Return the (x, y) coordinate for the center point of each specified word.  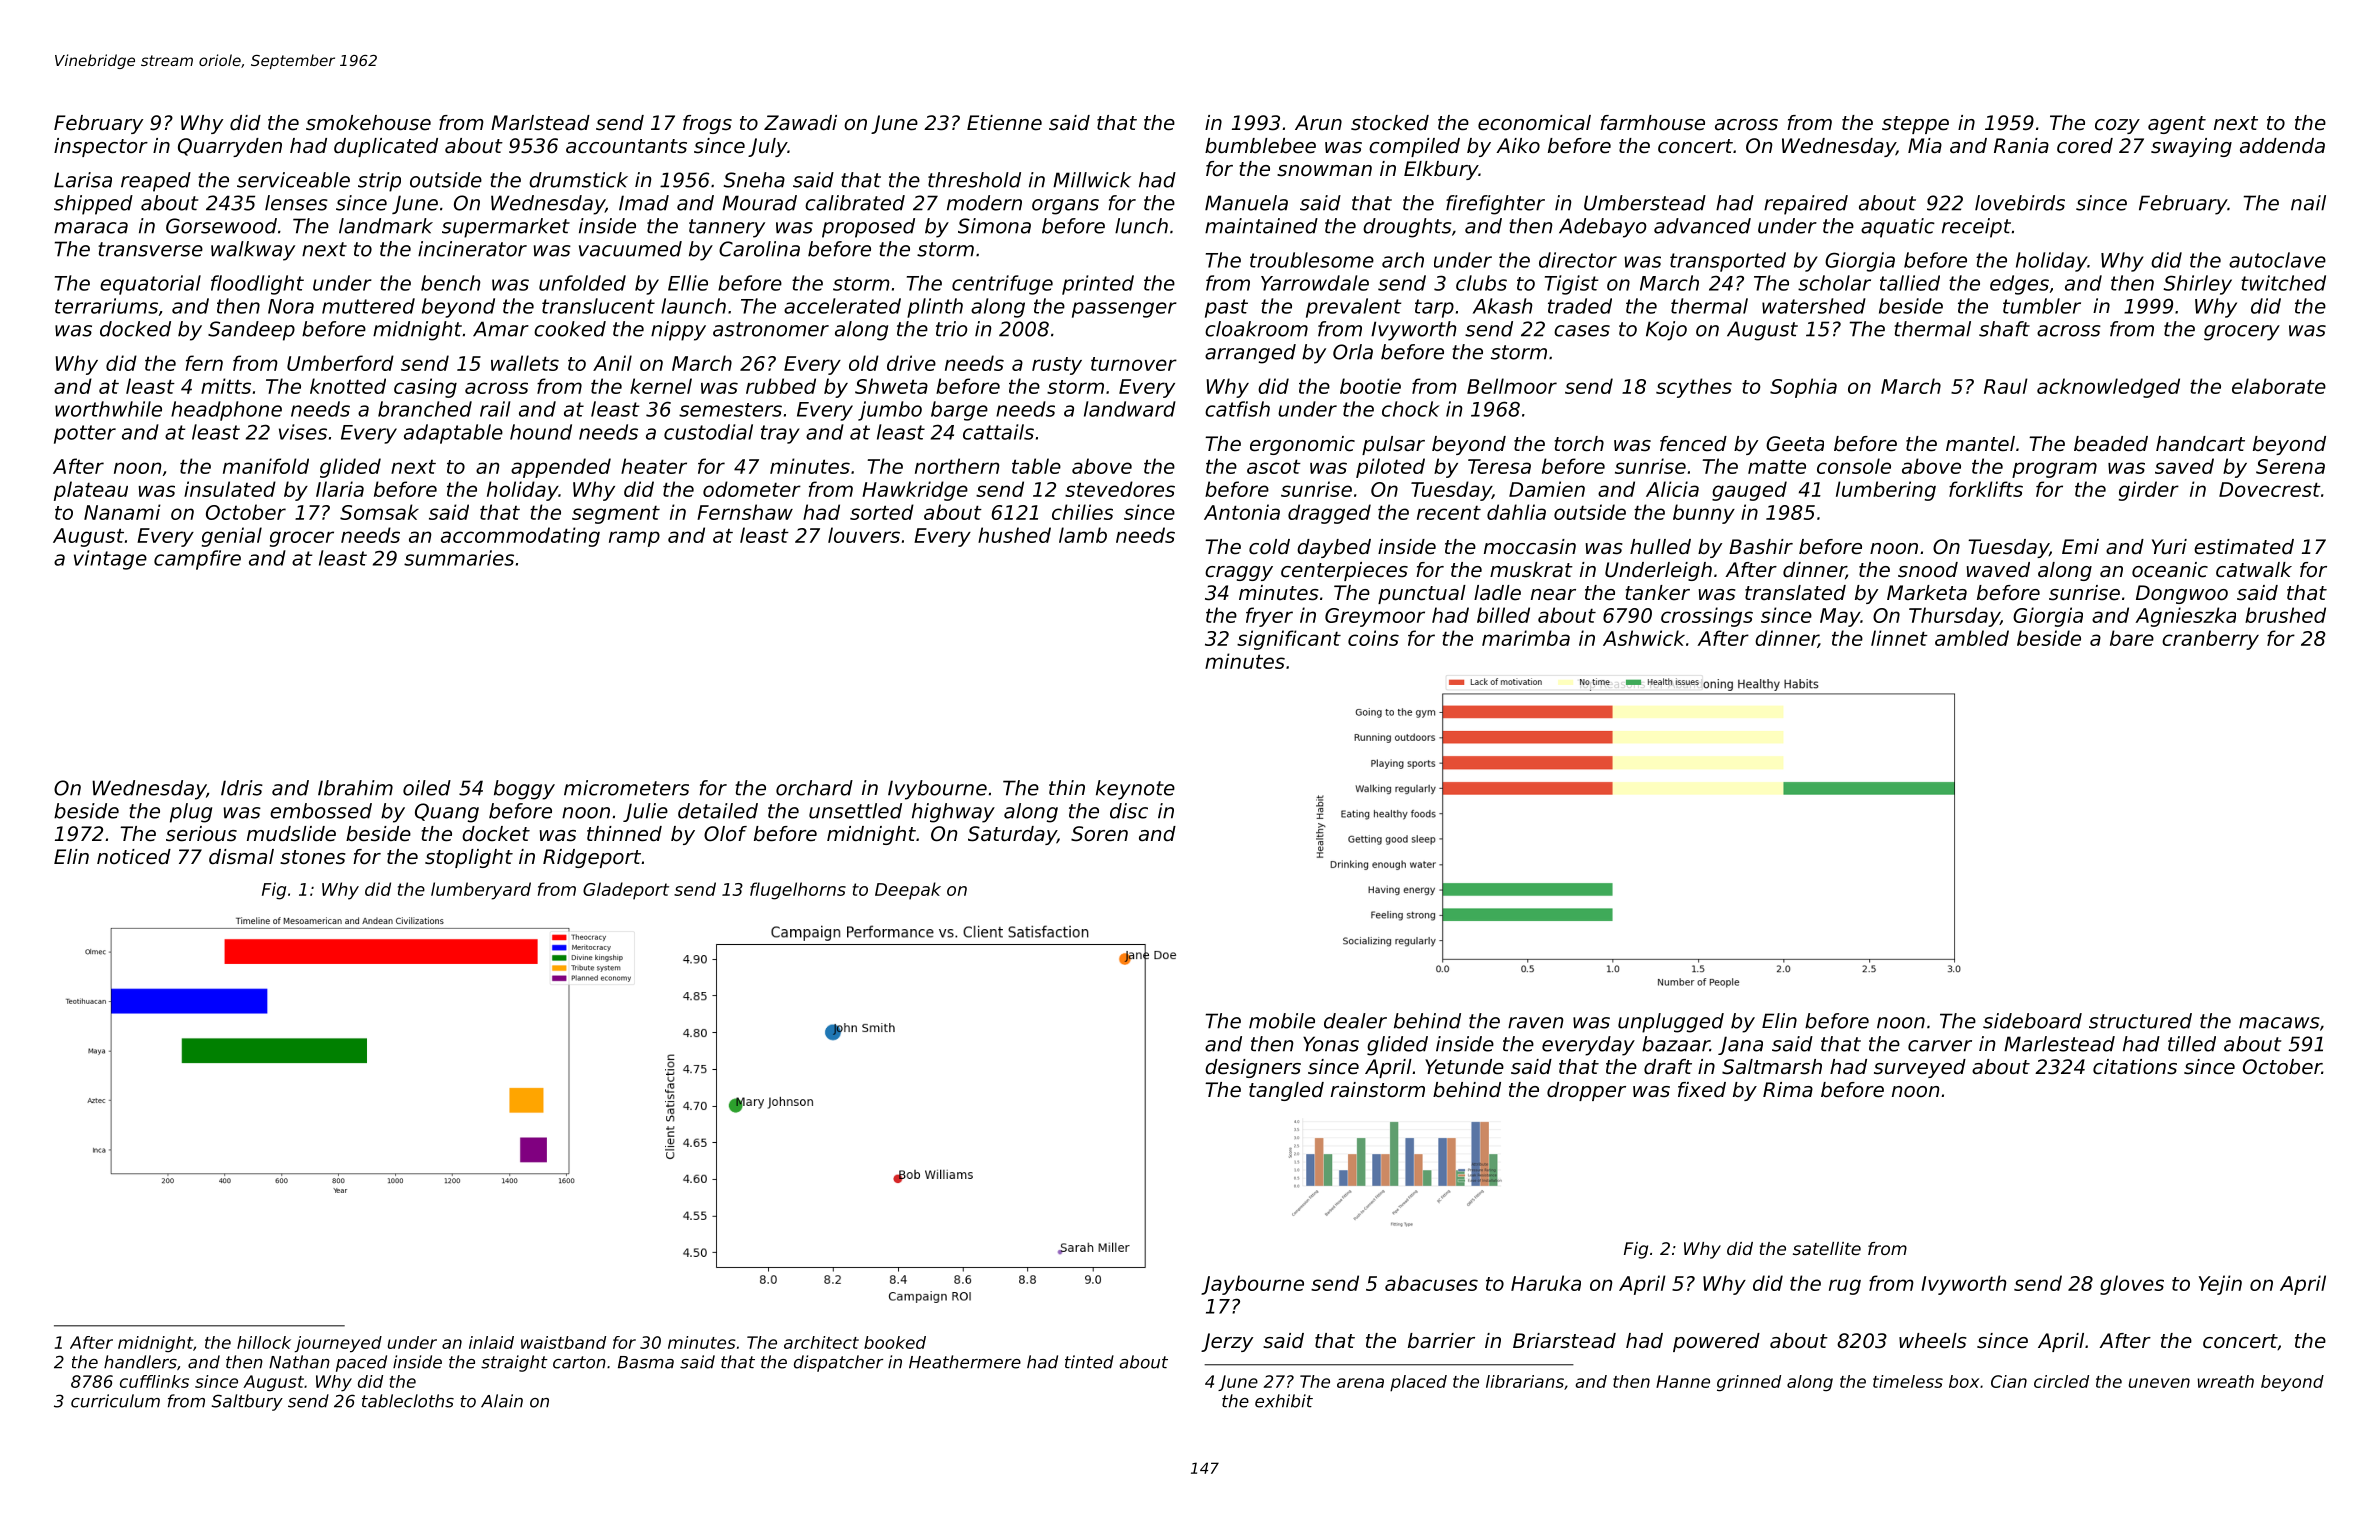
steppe (1915, 125)
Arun (1318, 122)
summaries (459, 558)
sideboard (2032, 1021)
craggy (1239, 573)
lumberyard (481, 891)
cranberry (2210, 640)
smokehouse (368, 123)
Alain (502, 1401)
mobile (1282, 1021)
